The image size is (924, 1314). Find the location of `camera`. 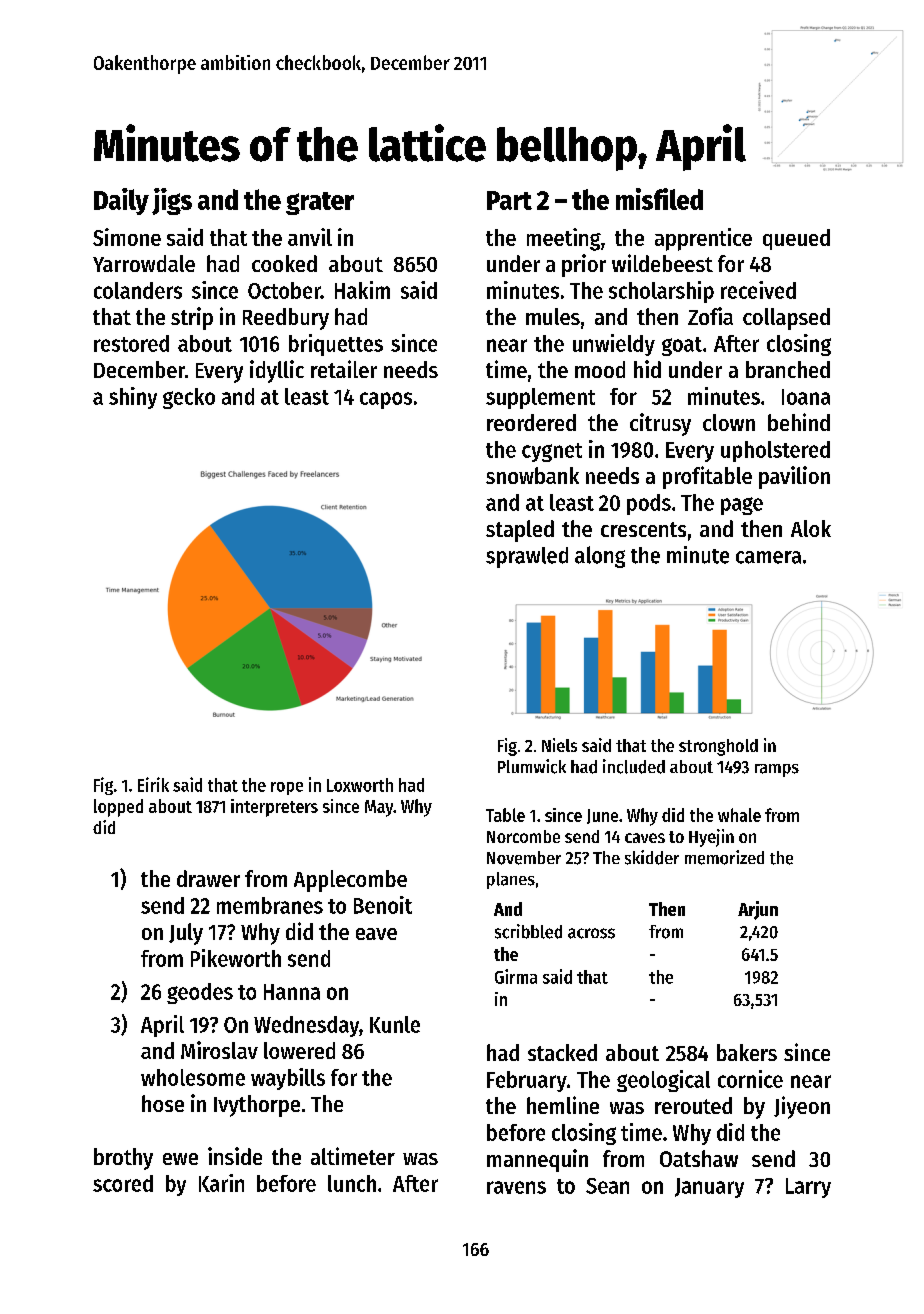

camera is located at coordinates (768, 557).
